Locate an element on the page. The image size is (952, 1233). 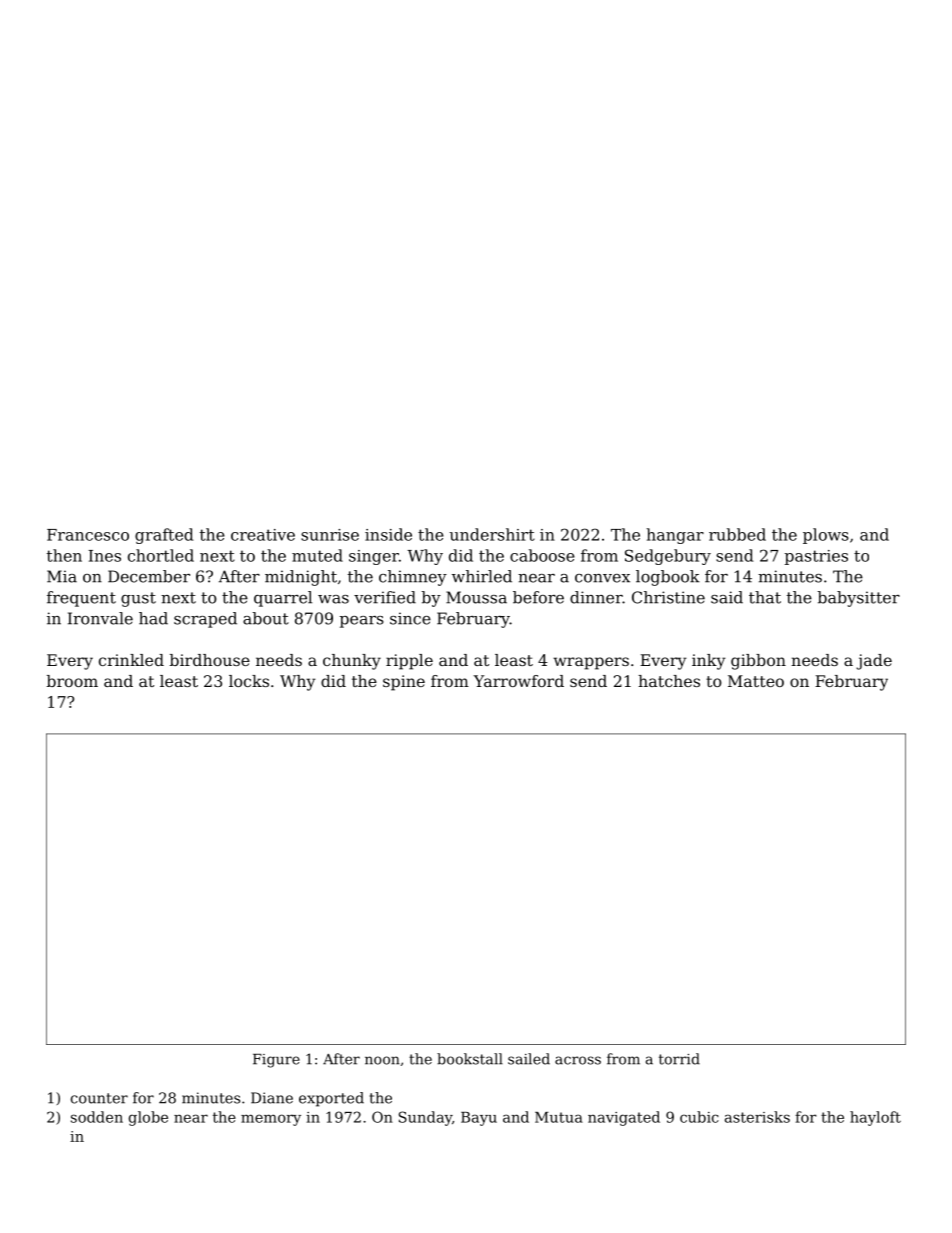
gibbon is located at coordinates (758, 662).
